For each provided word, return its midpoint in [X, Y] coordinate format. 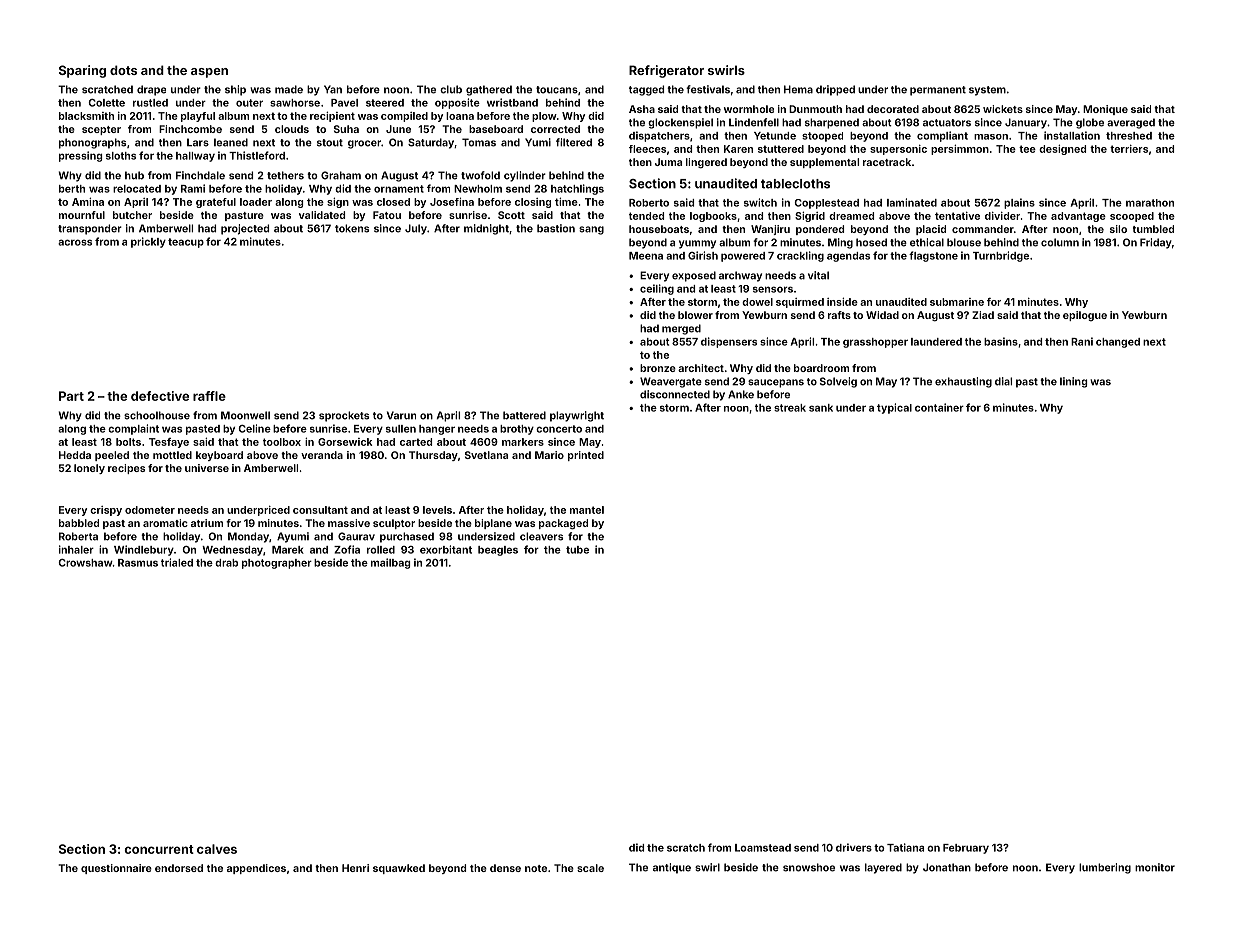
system [987, 91]
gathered [489, 90]
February [966, 849]
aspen [209, 73]
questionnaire [116, 869]
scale [590, 868]
